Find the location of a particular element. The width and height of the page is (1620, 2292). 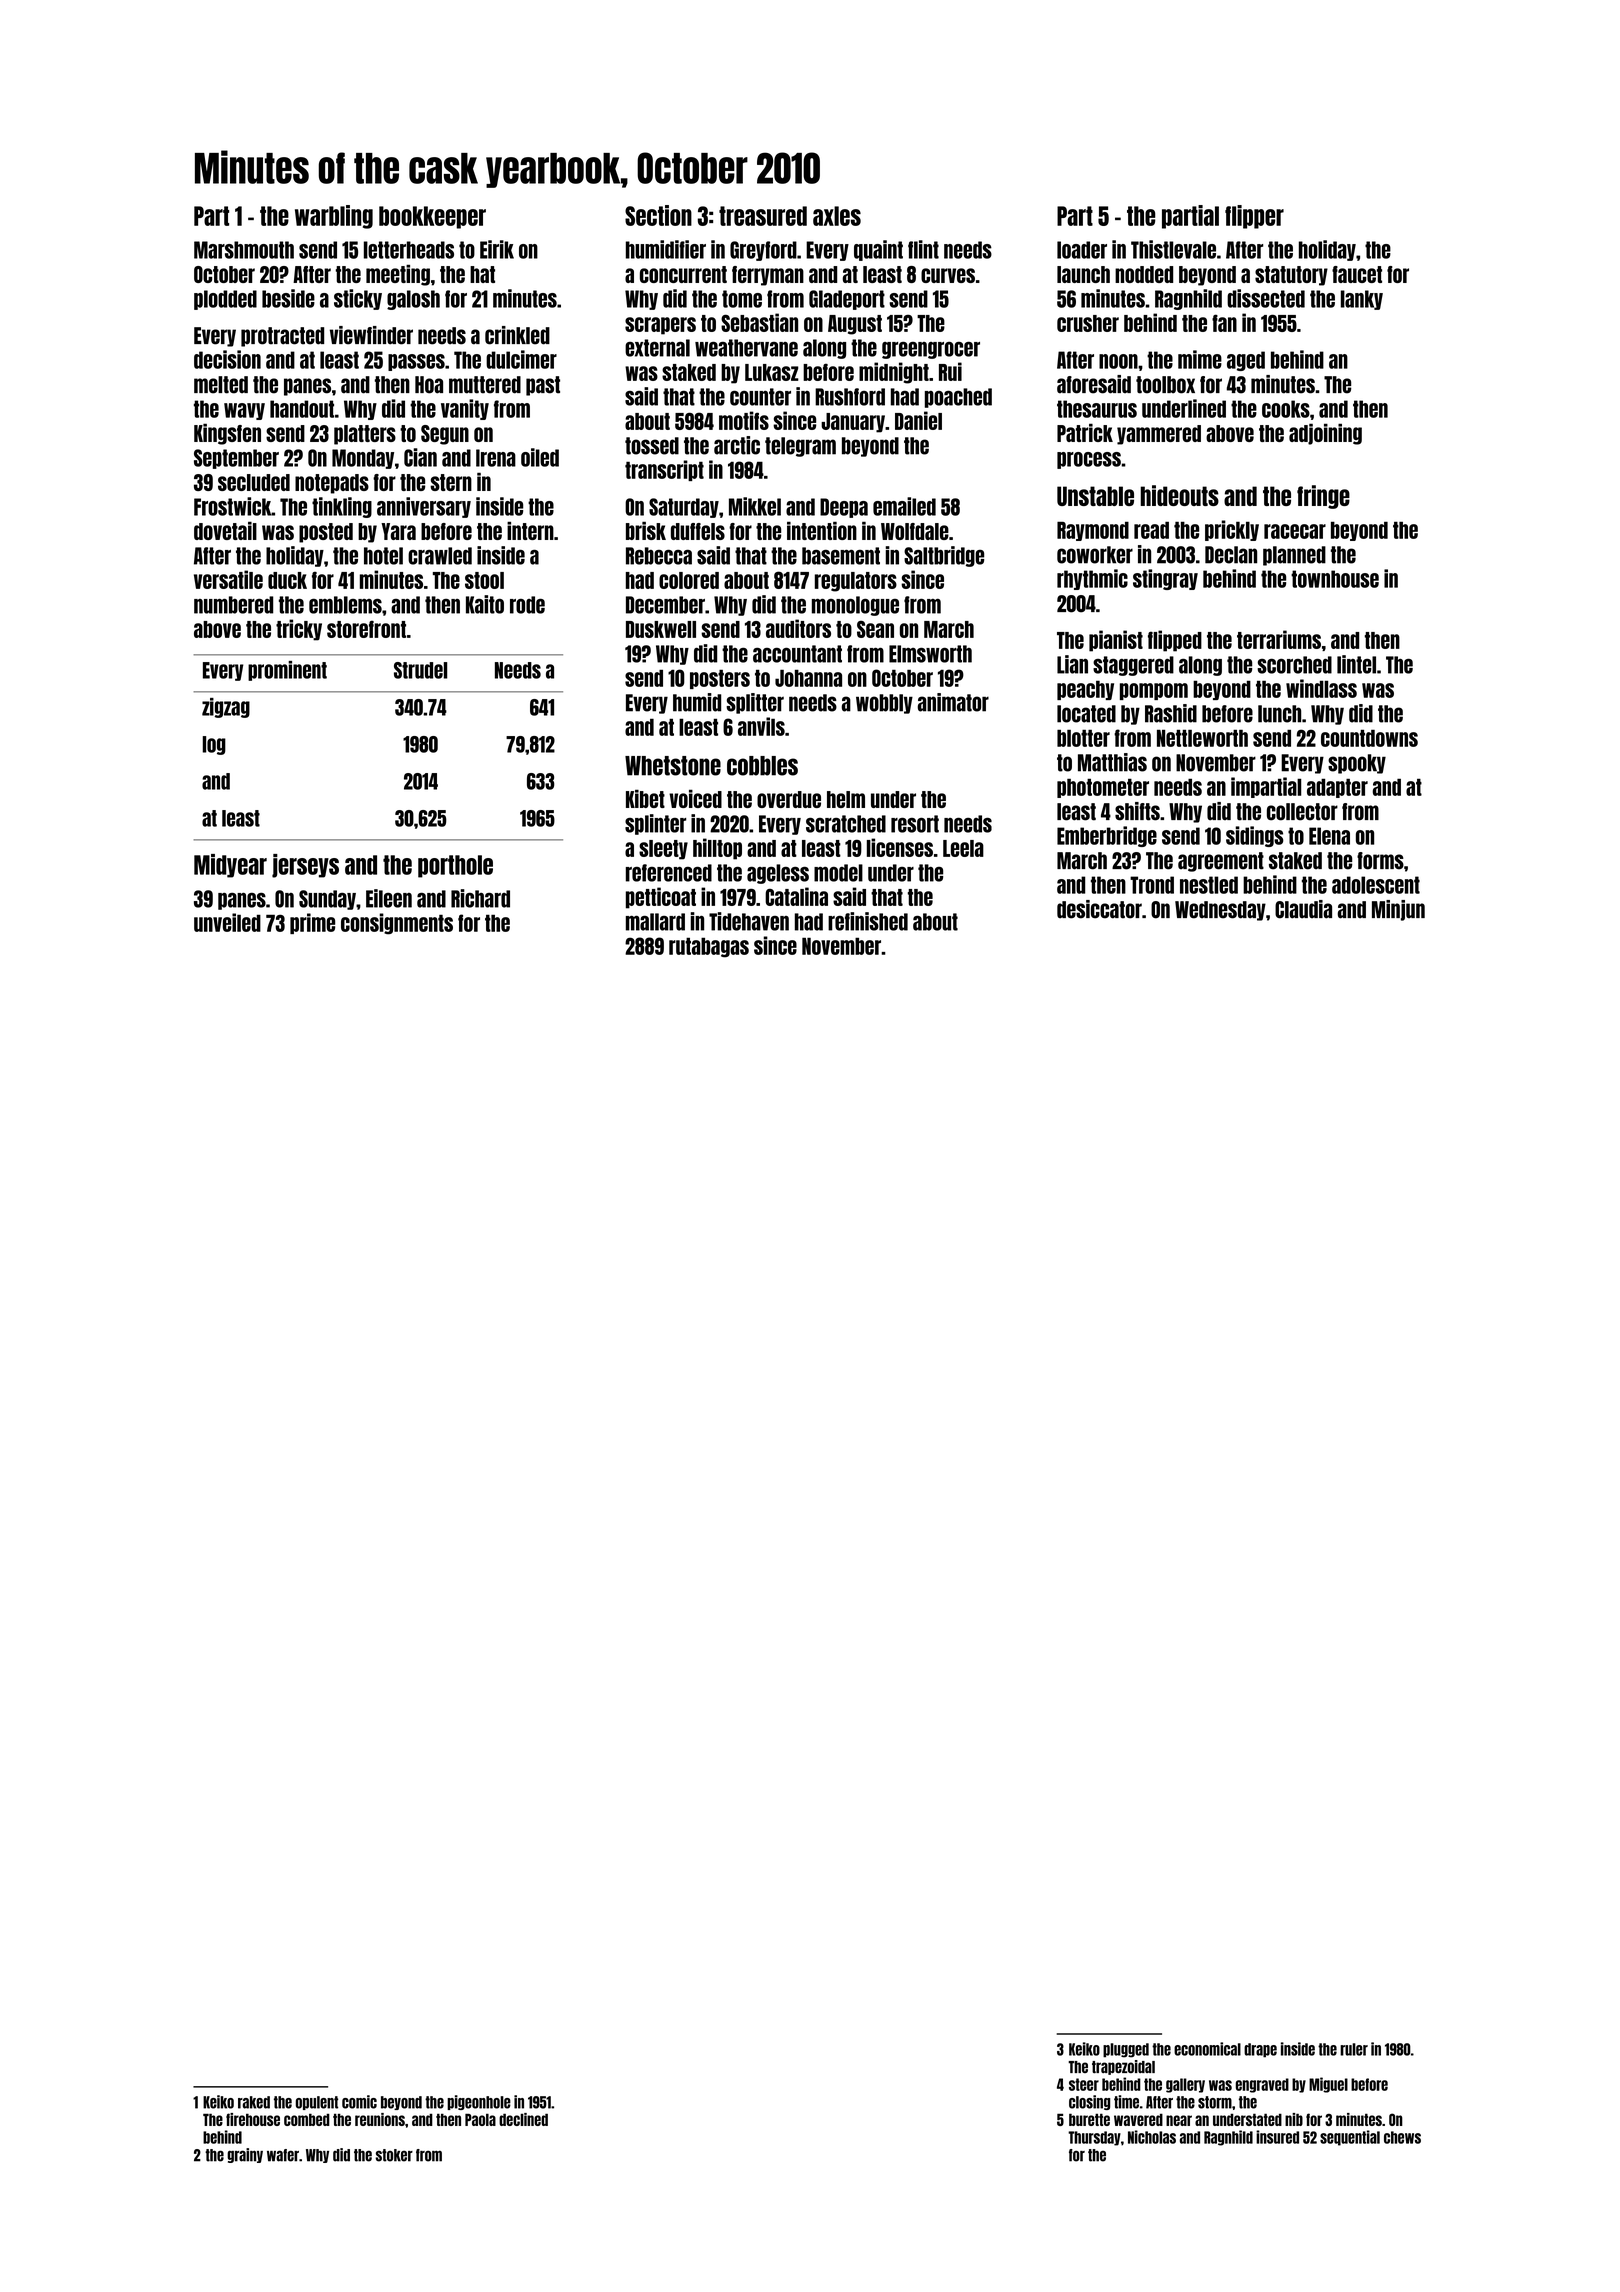

bookkeeper is located at coordinates (432, 217).
